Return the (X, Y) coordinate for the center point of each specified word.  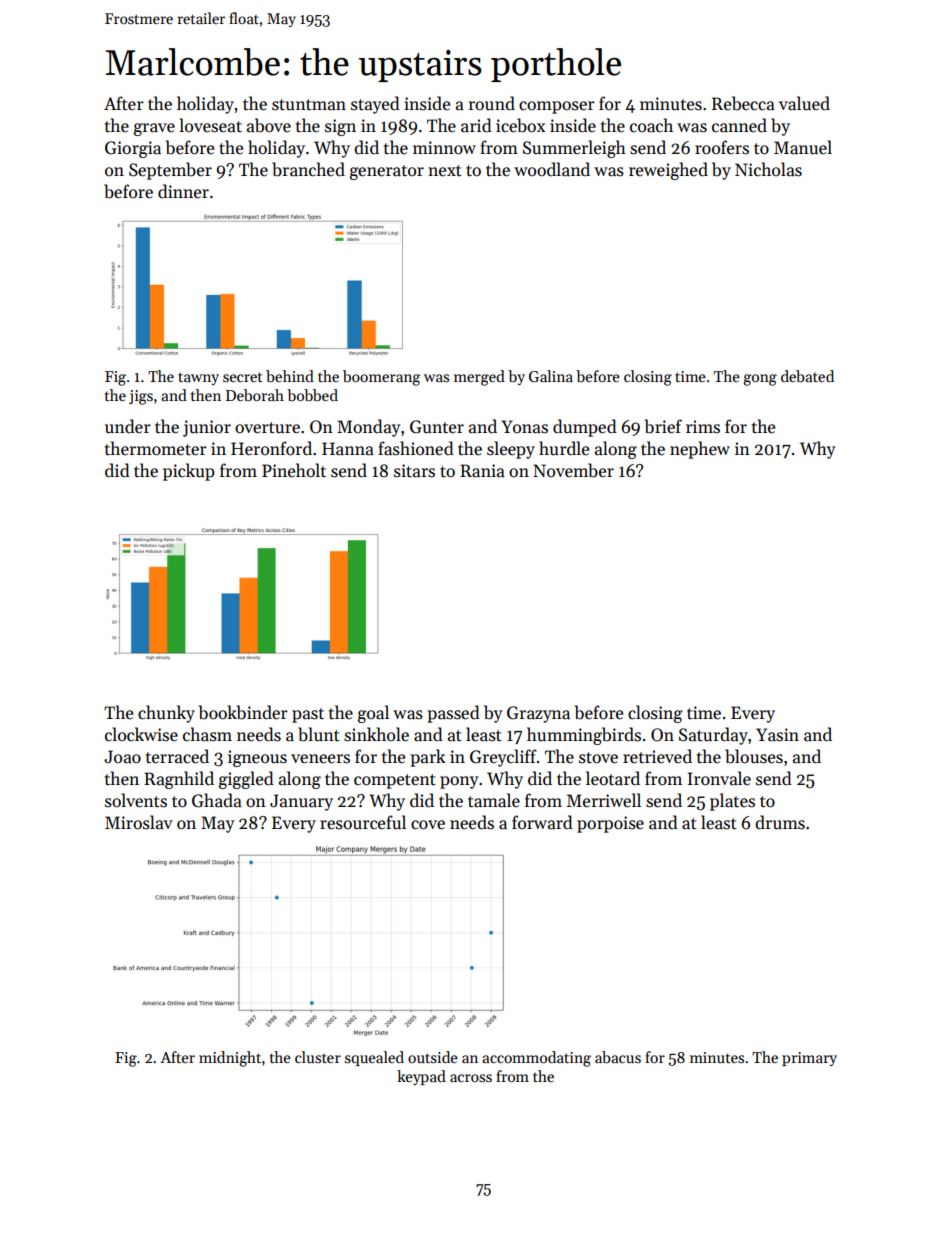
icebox (520, 125)
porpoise (610, 824)
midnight (230, 1059)
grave (154, 129)
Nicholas (768, 169)
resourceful (363, 822)
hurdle (564, 448)
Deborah (255, 395)
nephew (700, 450)
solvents (136, 800)
